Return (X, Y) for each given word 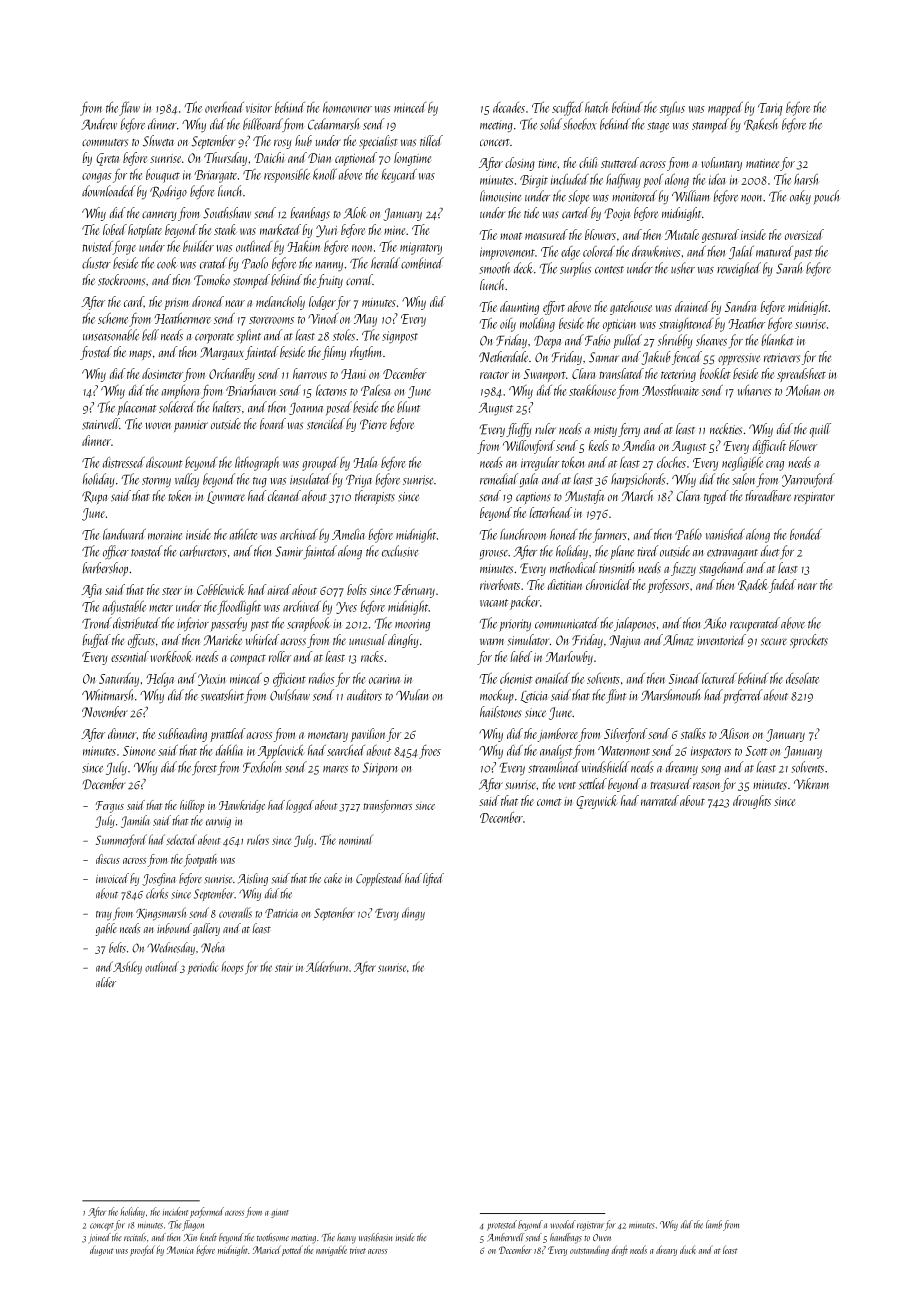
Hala (365, 462)
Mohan (803, 390)
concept (102, 1227)
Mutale (682, 234)
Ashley (127, 968)
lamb (714, 1224)
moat (511, 236)
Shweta (158, 141)
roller (280, 656)
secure (774, 642)
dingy (413, 914)
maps (140, 355)
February (414, 591)
